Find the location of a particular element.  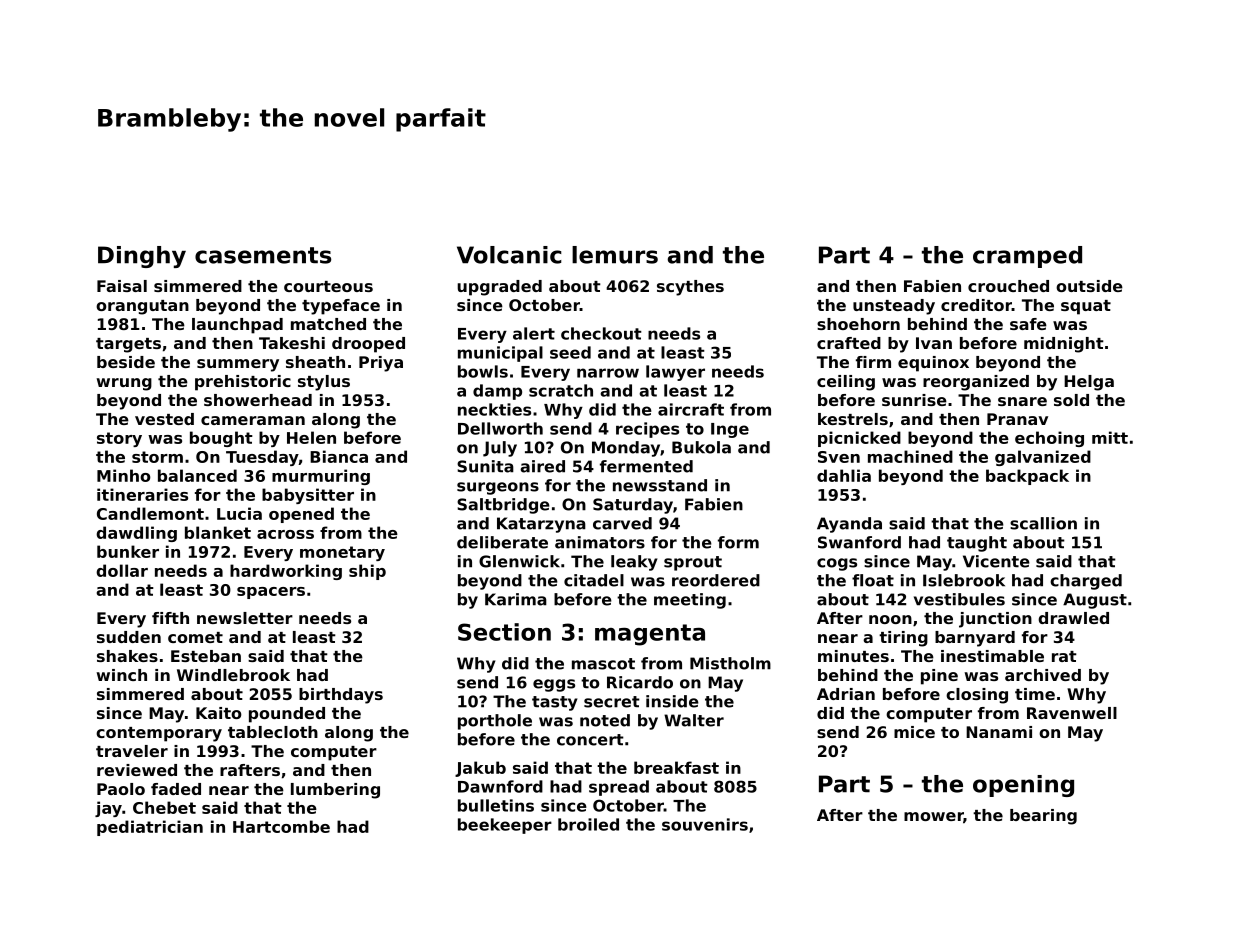

casements is located at coordinates (263, 255).
